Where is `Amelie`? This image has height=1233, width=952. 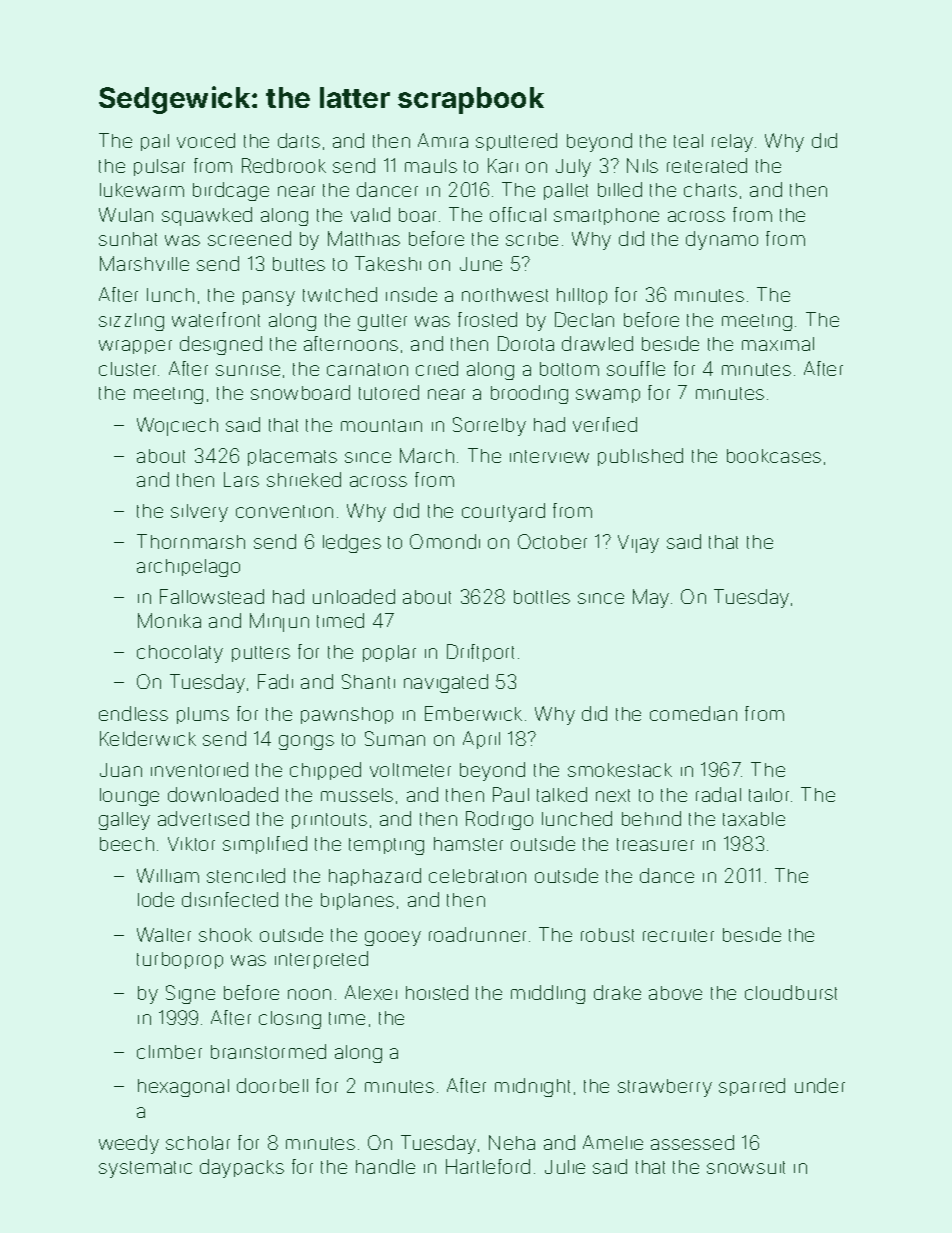 Amelie is located at coordinates (613, 1142).
